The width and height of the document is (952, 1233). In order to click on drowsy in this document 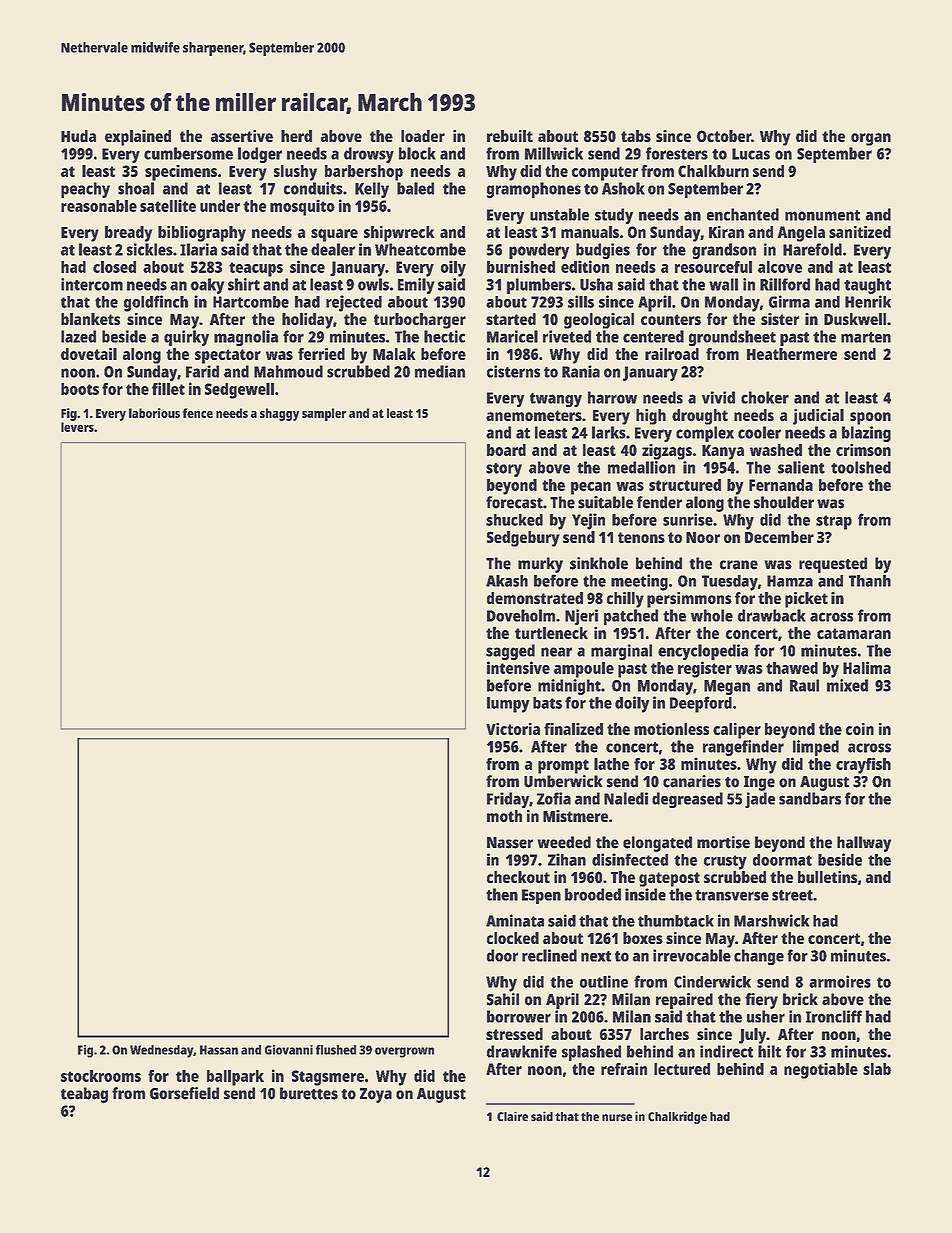, I will do `click(369, 155)`.
